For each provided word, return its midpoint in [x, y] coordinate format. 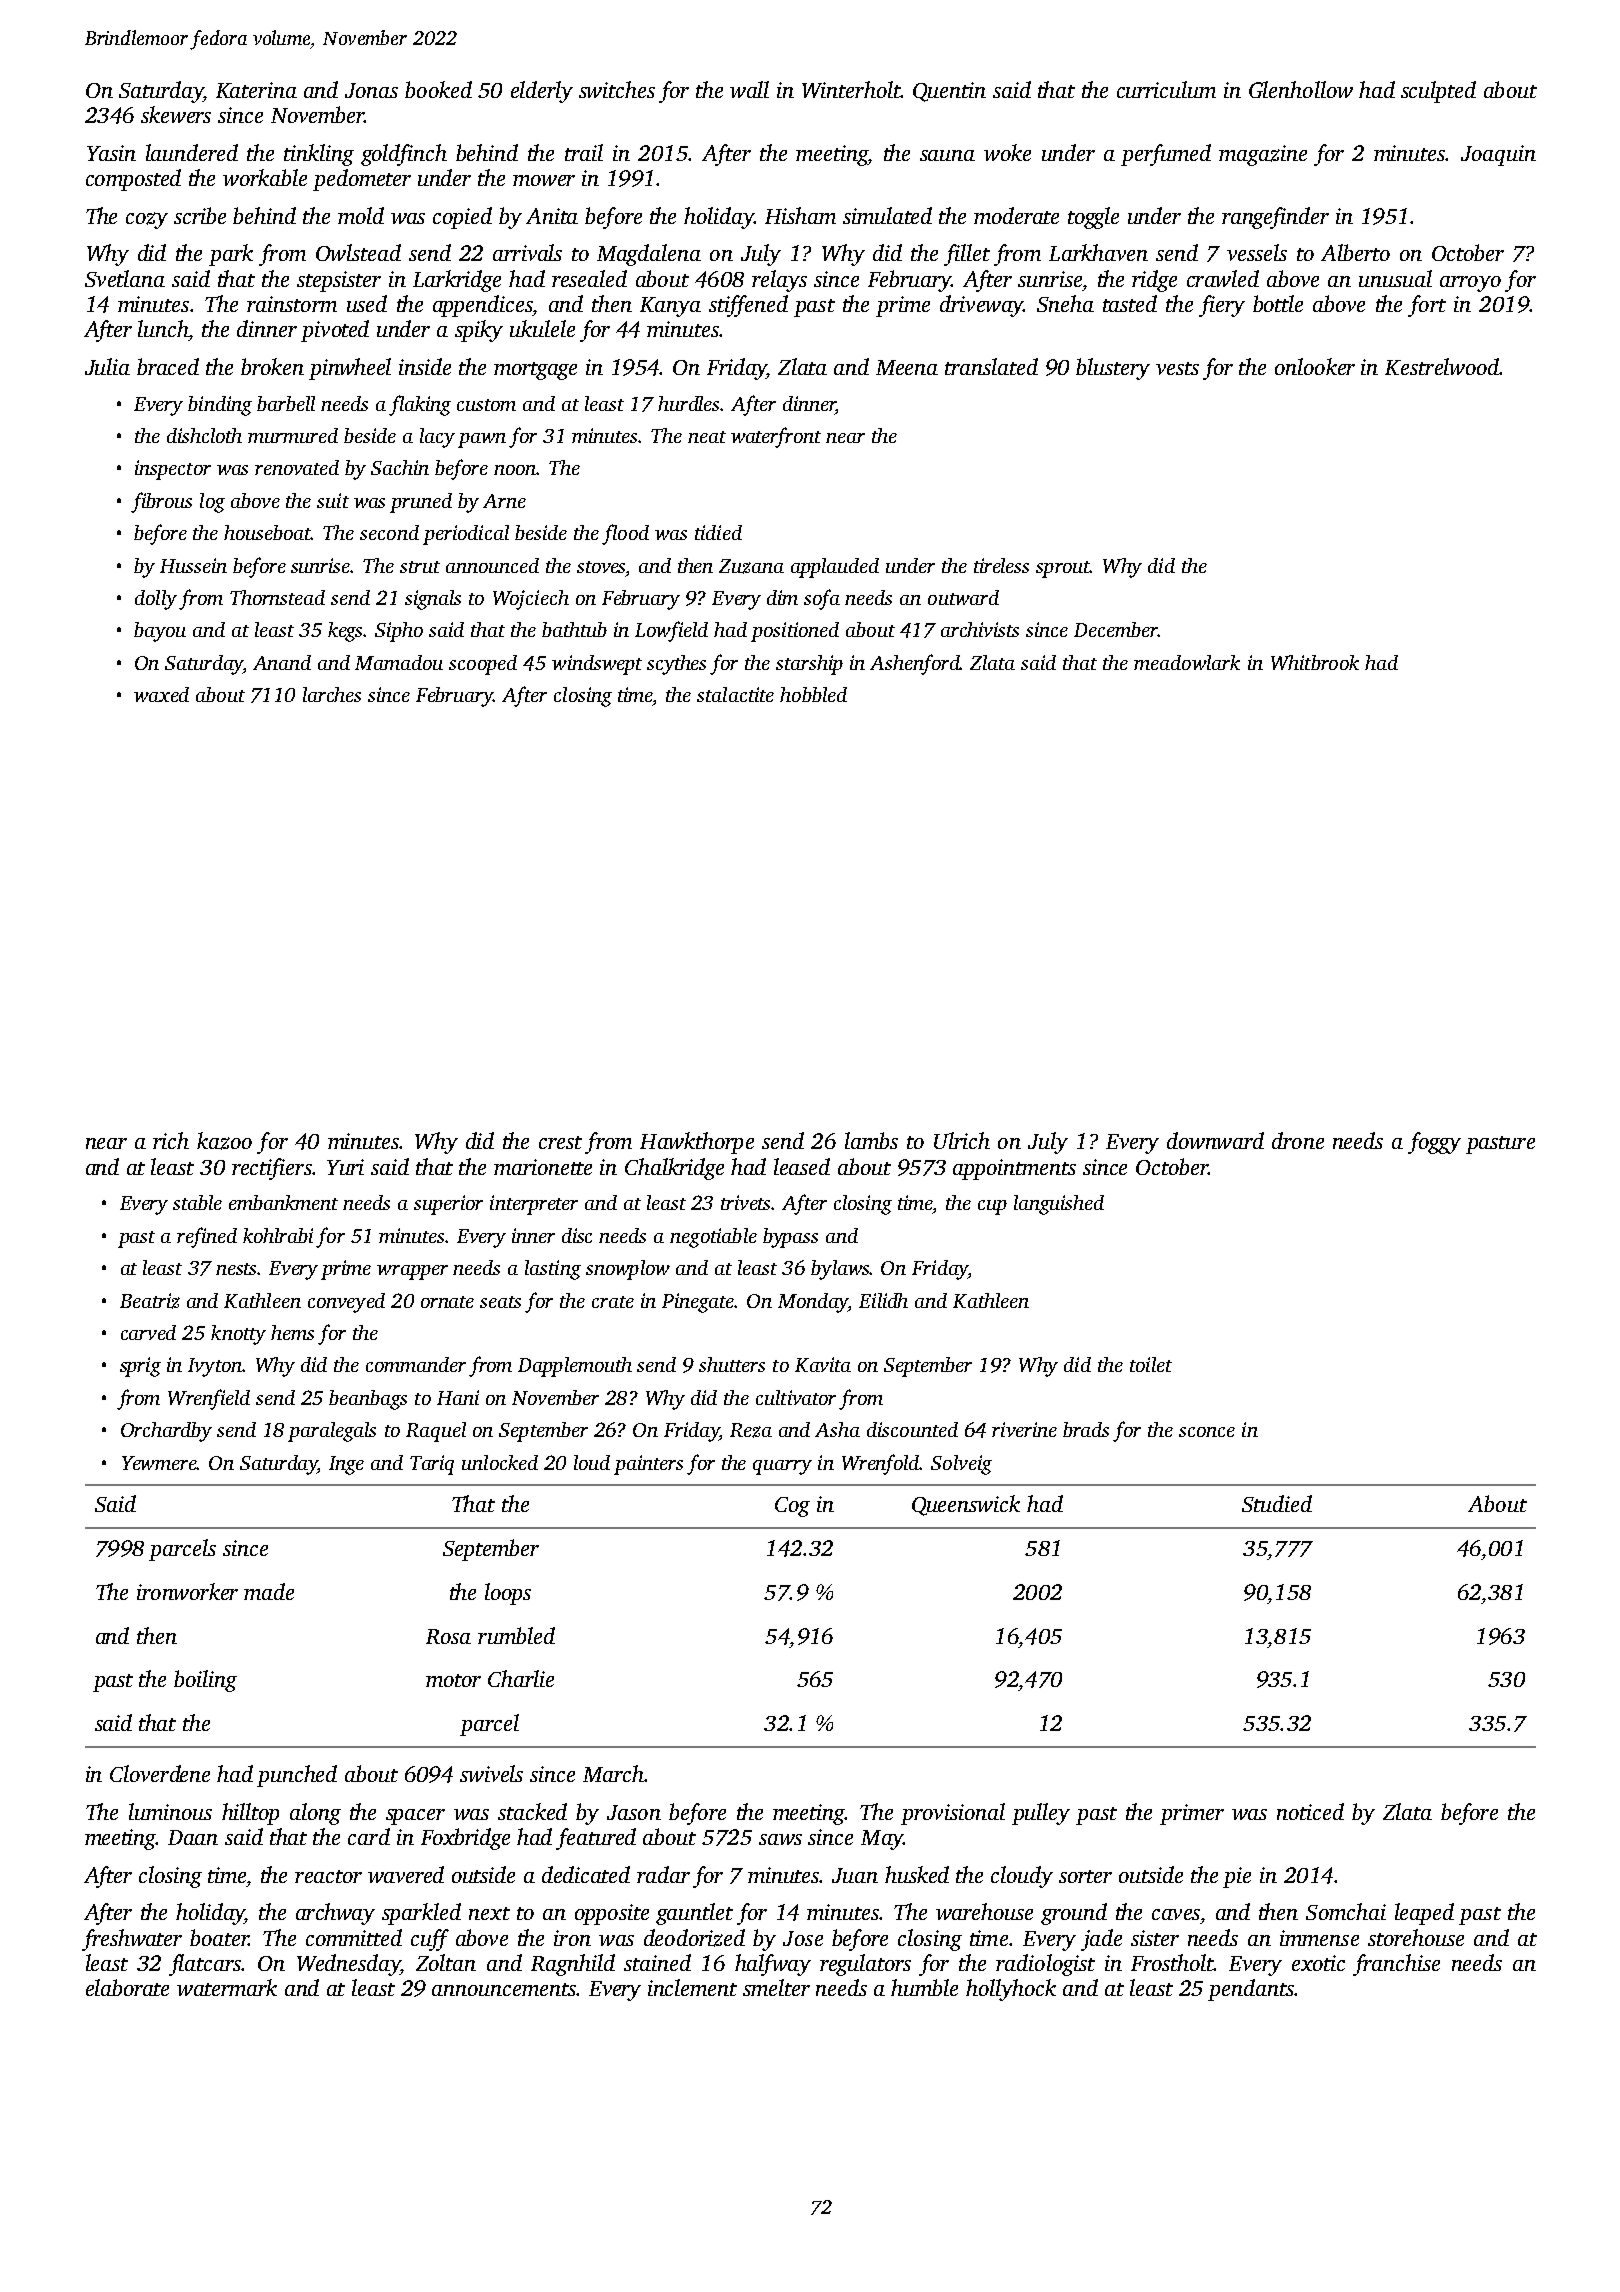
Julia [107, 366]
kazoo [224, 1141]
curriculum [1166, 89]
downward [1215, 1140]
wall [749, 89]
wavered [406, 1874]
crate [613, 1302]
